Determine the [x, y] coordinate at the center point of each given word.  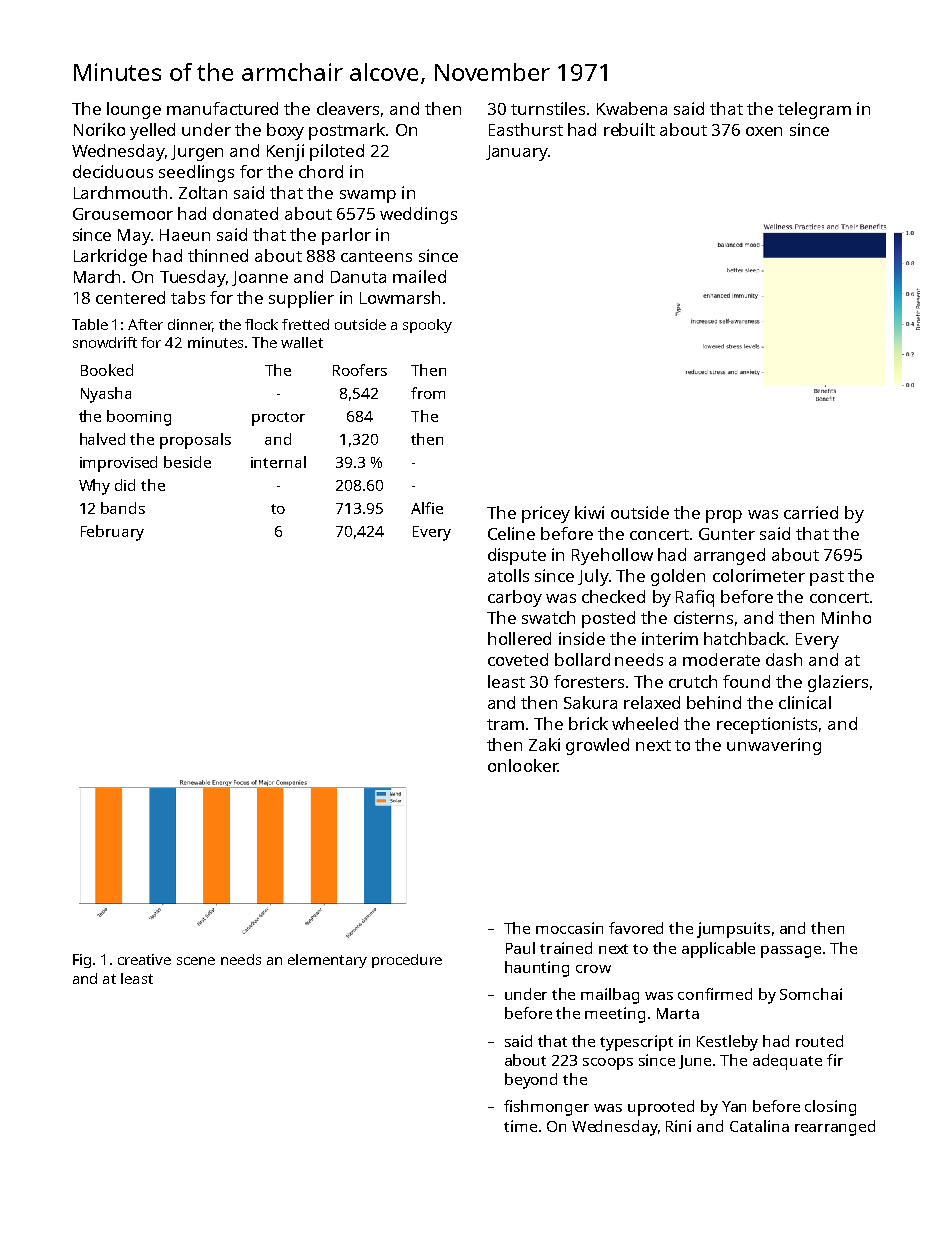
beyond [531, 1081]
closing [830, 1108]
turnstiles [548, 108]
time [520, 1126]
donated [245, 213]
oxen [764, 131]
